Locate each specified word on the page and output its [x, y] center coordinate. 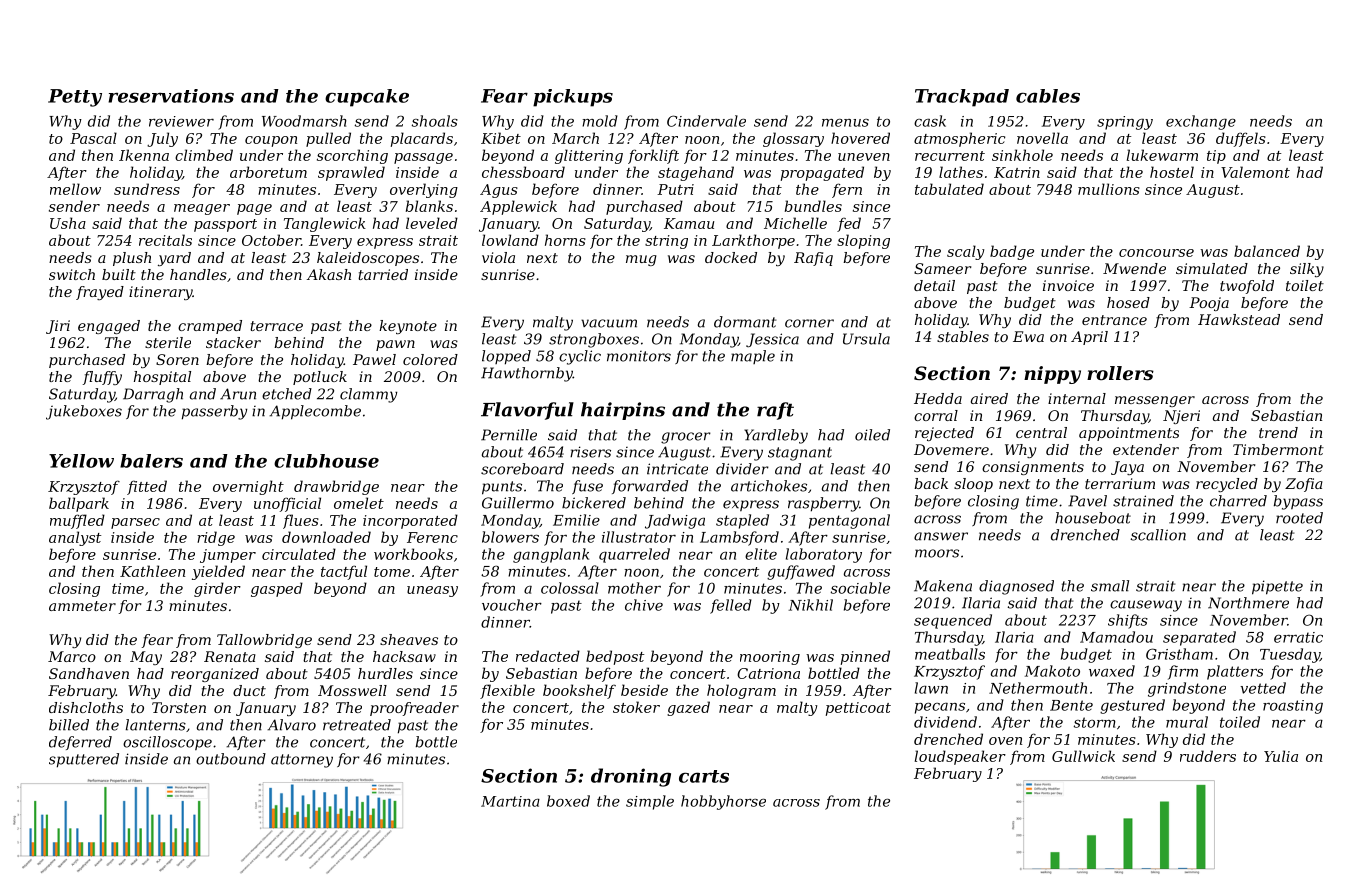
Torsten [179, 707]
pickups [573, 98]
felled [731, 606]
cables [1048, 96]
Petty [75, 98]
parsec [135, 523]
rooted [1299, 518]
